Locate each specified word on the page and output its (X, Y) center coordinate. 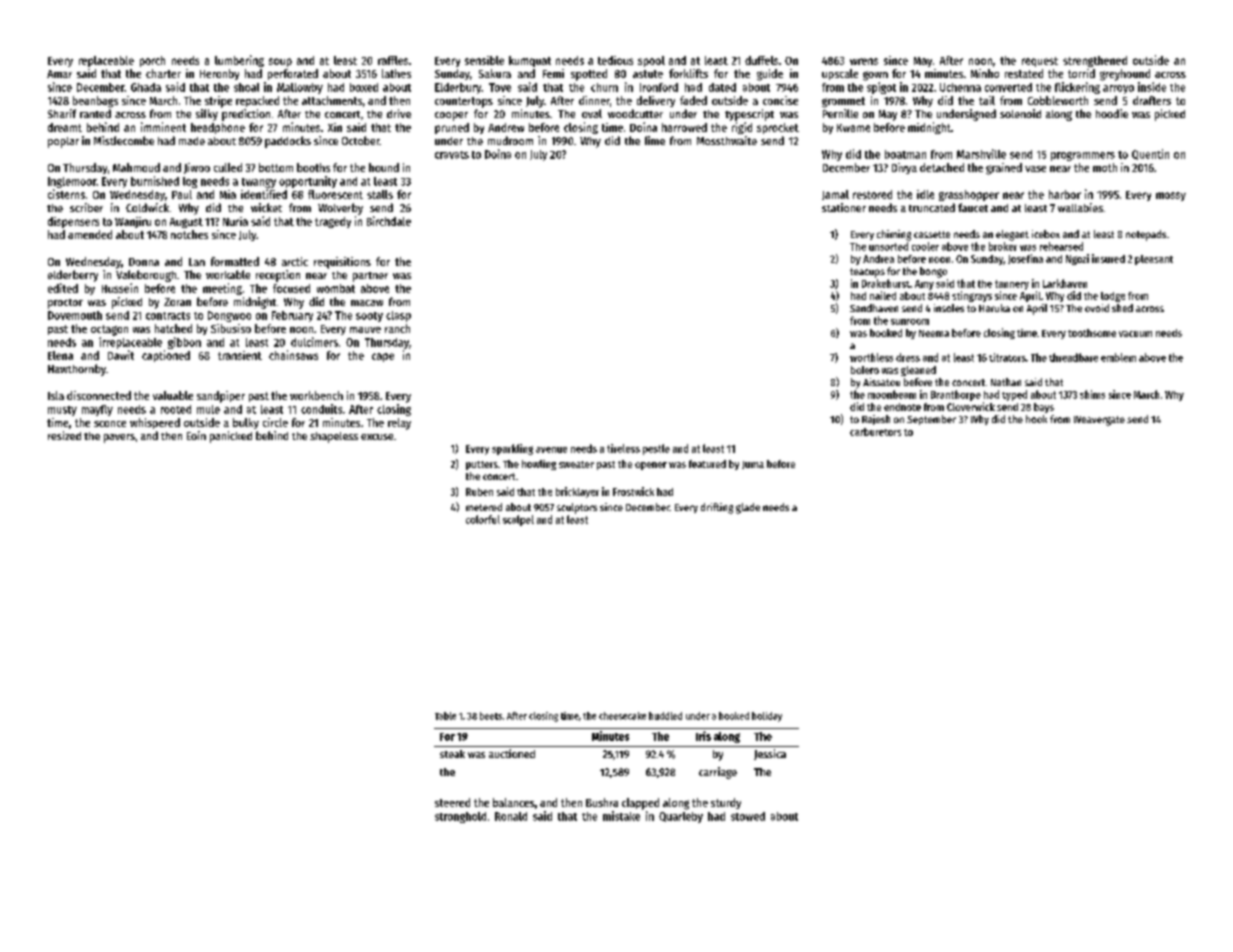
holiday (767, 717)
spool (651, 61)
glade (748, 508)
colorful (483, 519)
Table (445, 716)
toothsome (1092, 333)
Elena (60, 355)
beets (491, 716)
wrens (864, 61)
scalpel (518, 520)
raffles (393, 60)
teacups (867, 273)
